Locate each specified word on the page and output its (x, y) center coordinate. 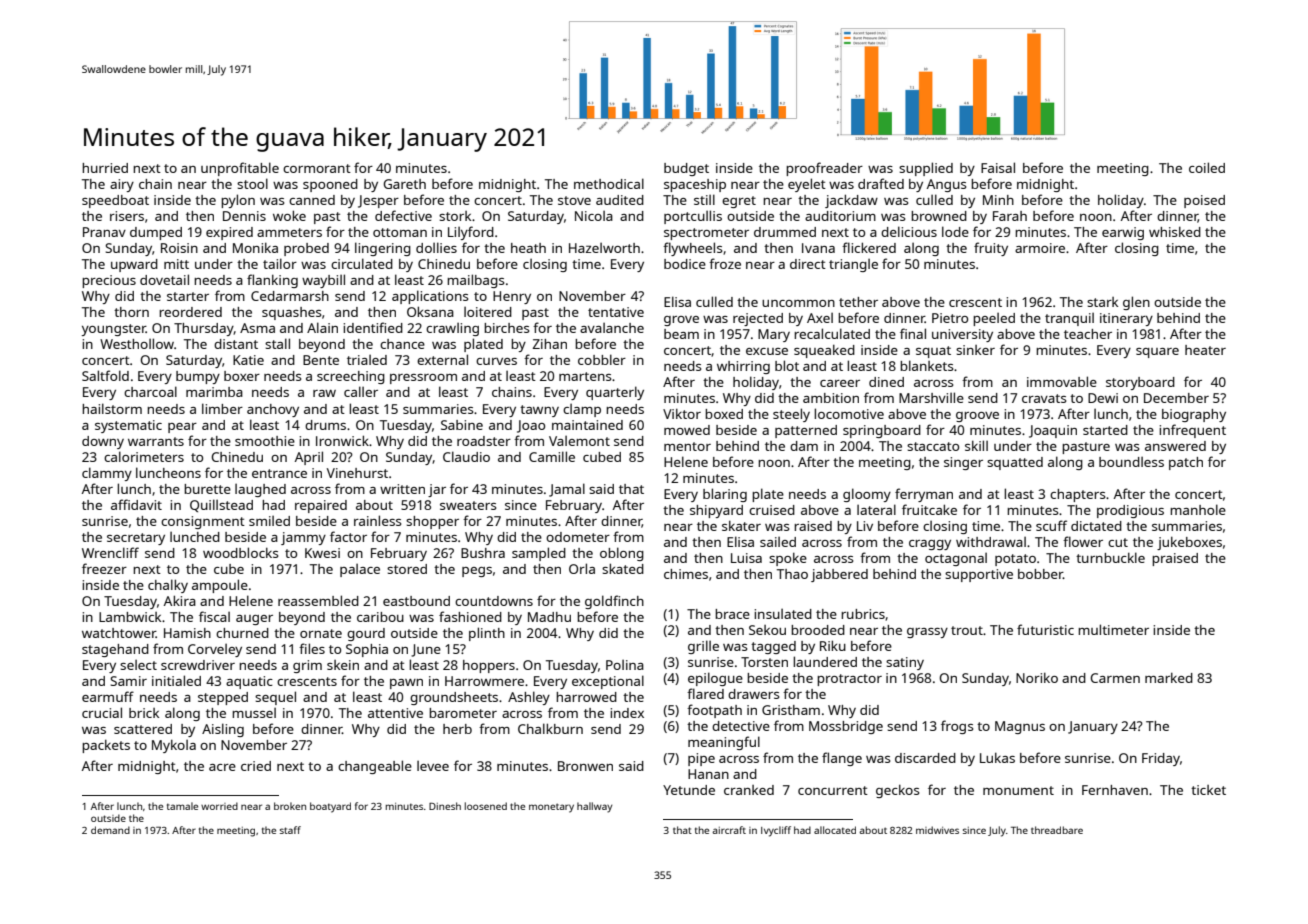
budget (686, 169)
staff (290, 830)
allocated (835, 830)
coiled (1207, 167)
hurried (105, 168)
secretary (136, 539)
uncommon (798, 303)
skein (343, 665)
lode (955, 231)
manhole (1198, 509)
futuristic (1045, 629)
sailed (778, 542)
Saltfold (105, 375)
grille (703, 647)
